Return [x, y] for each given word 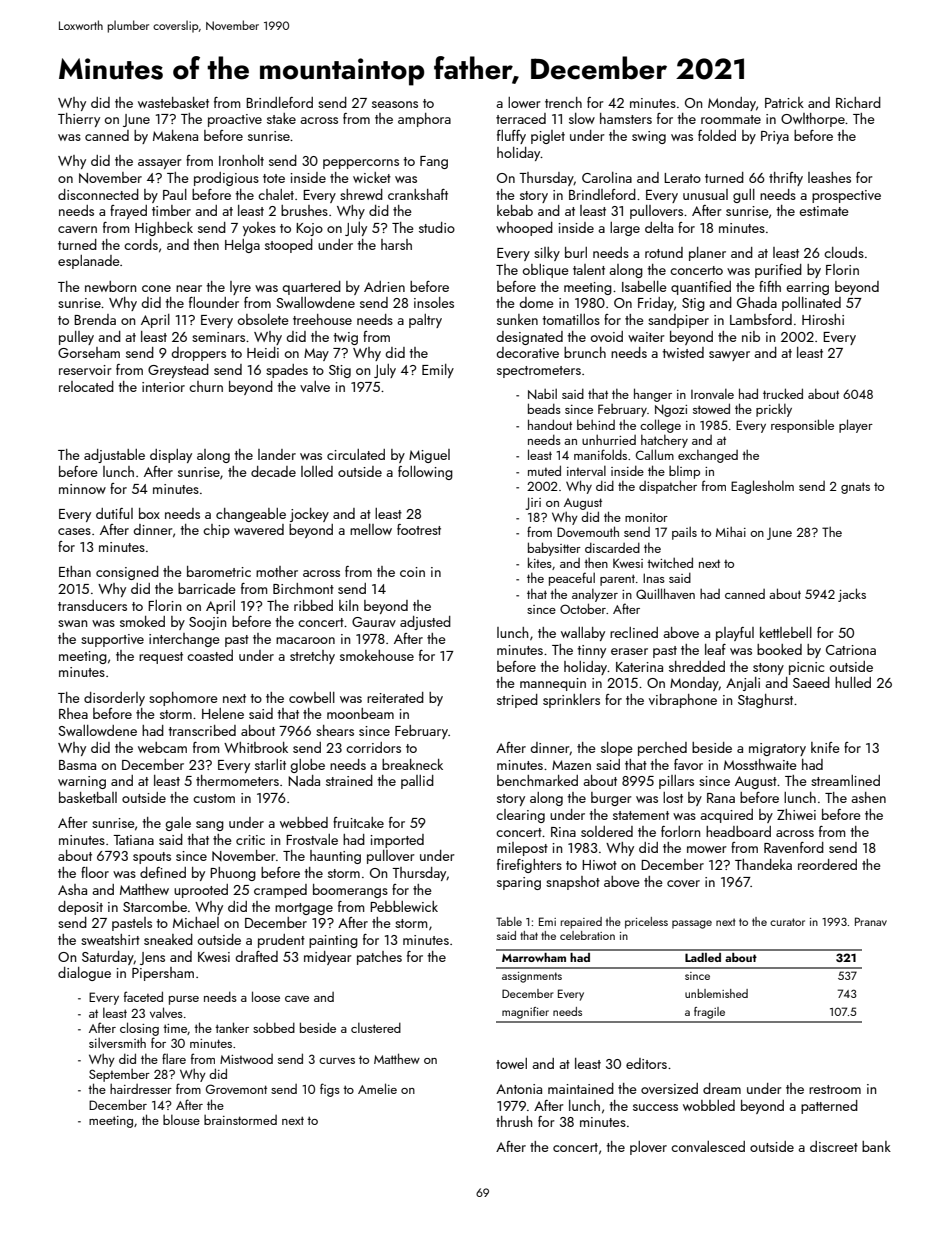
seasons [395, 104]
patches [379, 958]
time [175, 1028]
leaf [715, 649]
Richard [858, 102]
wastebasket [173, 102]
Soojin [207, 623]
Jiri [533, 503]
